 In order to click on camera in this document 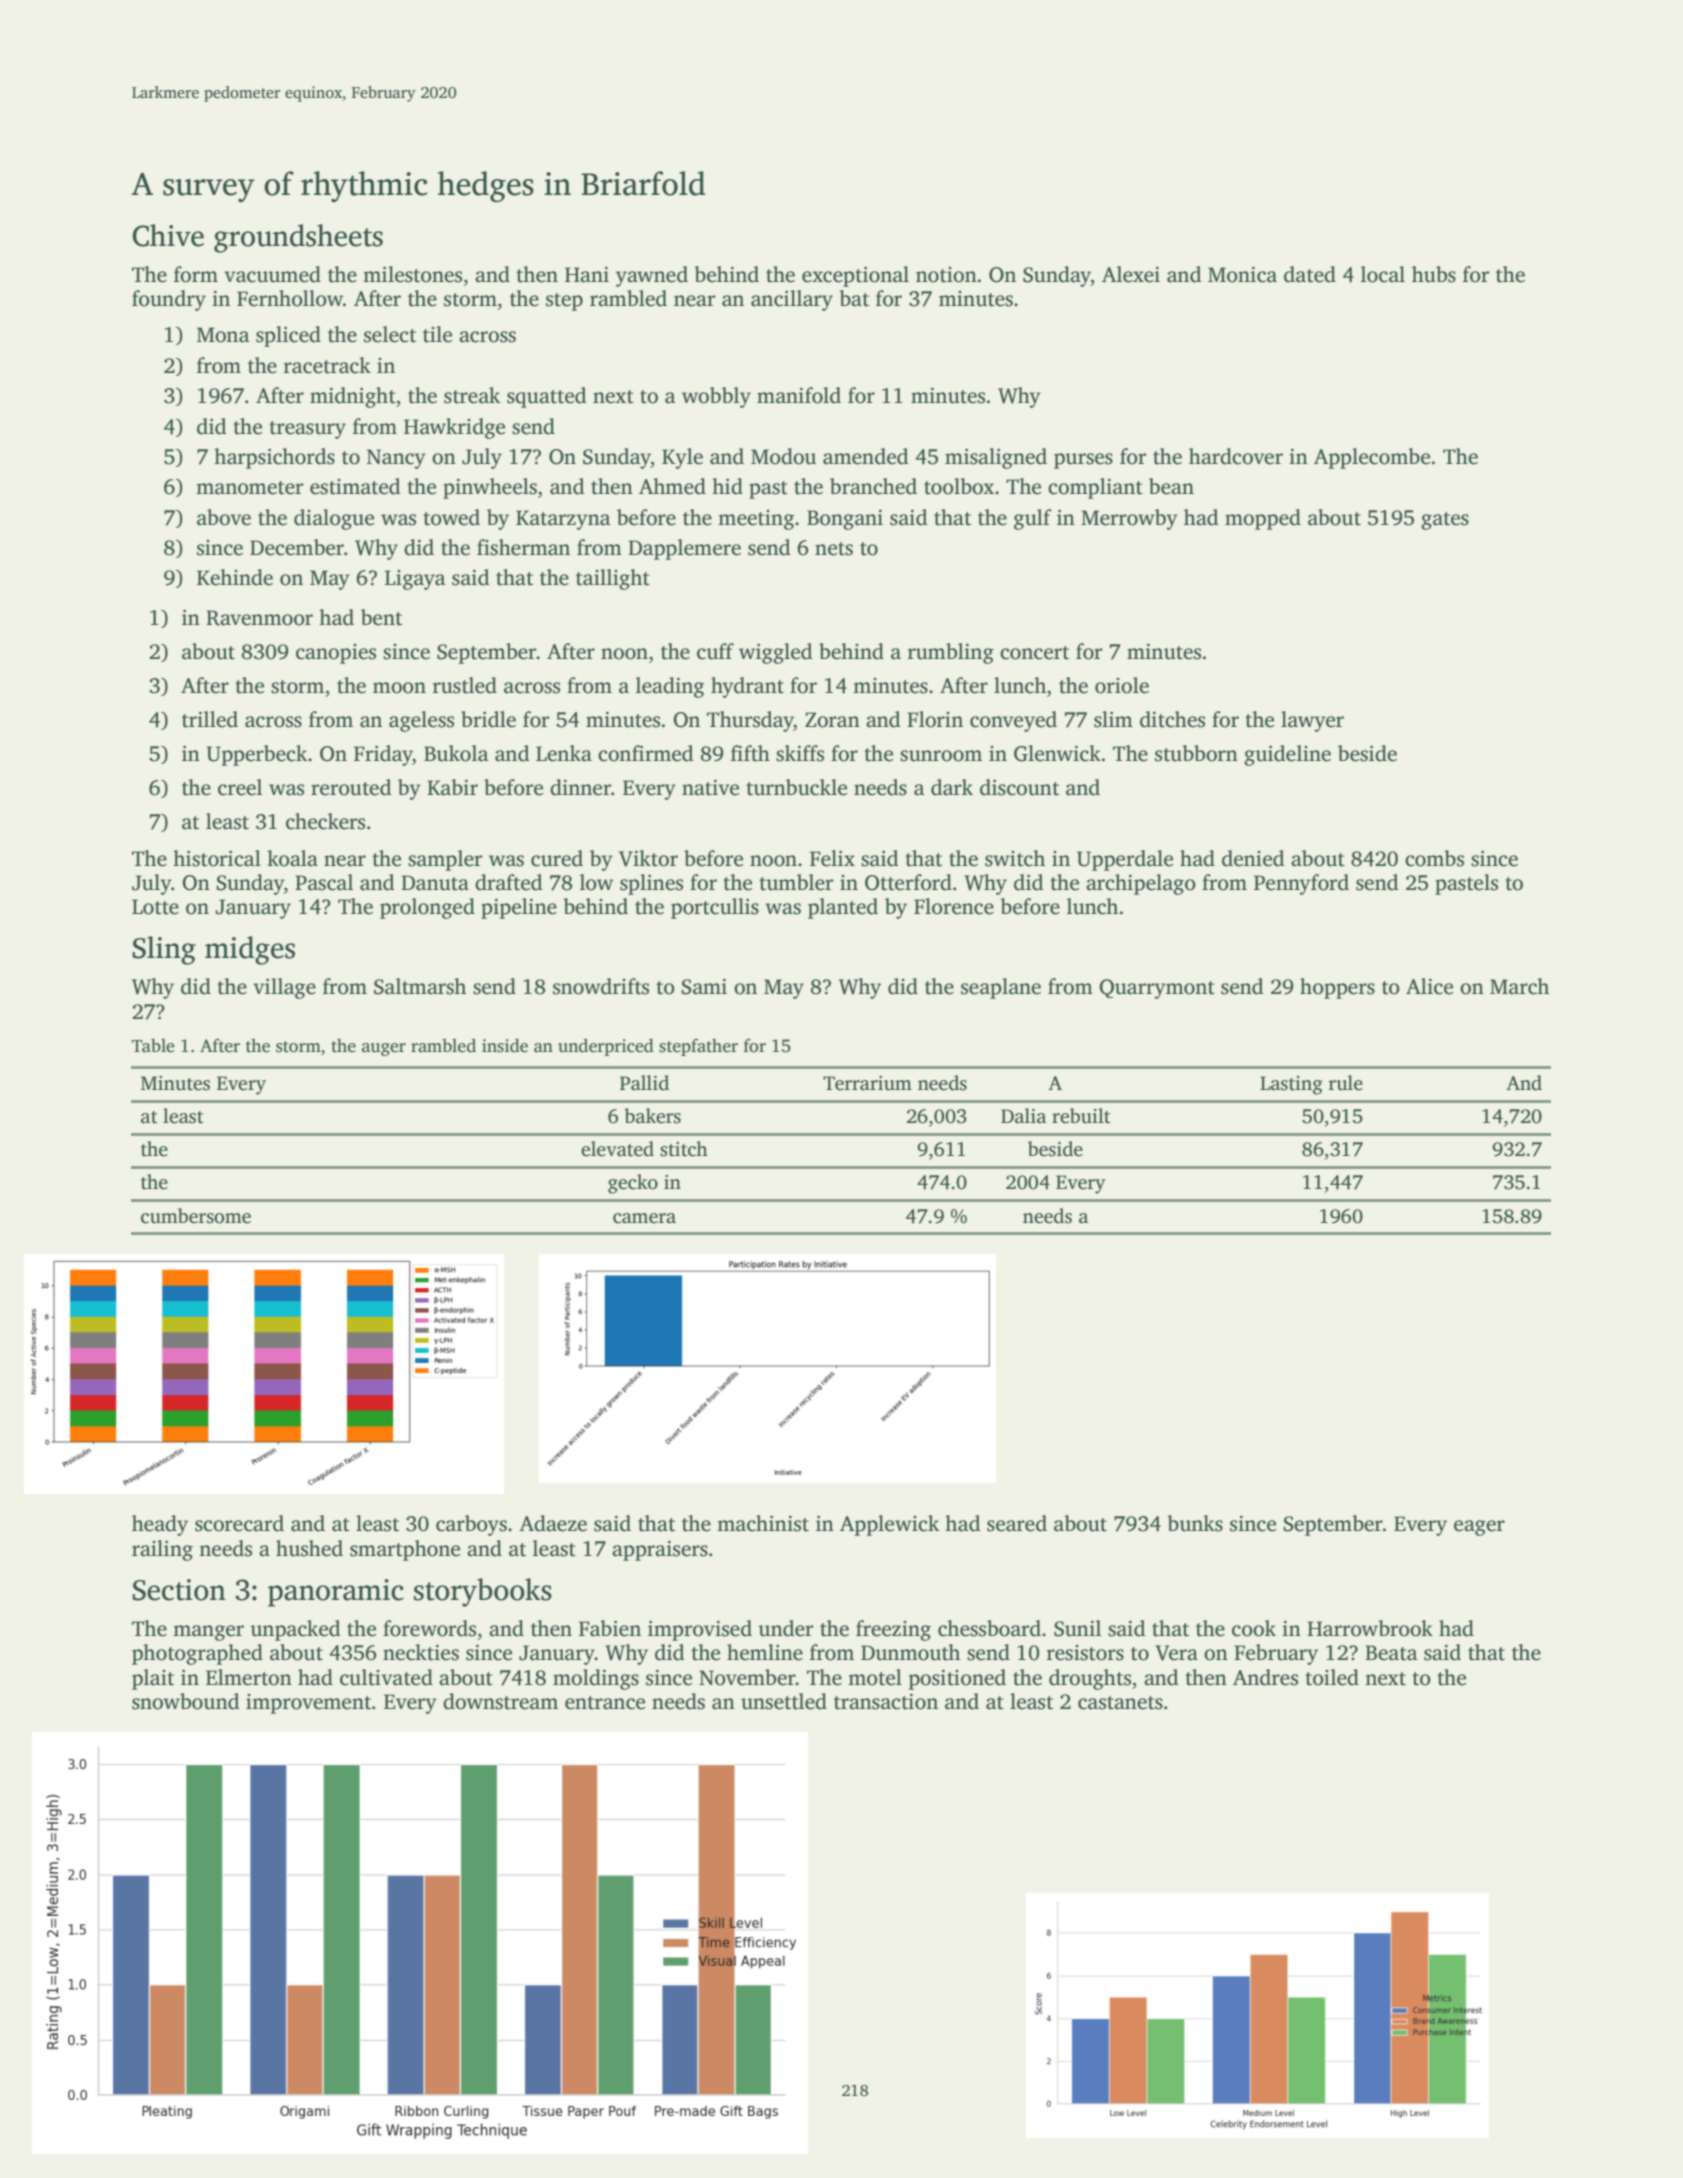, I will do `click(644, 1218)`.
